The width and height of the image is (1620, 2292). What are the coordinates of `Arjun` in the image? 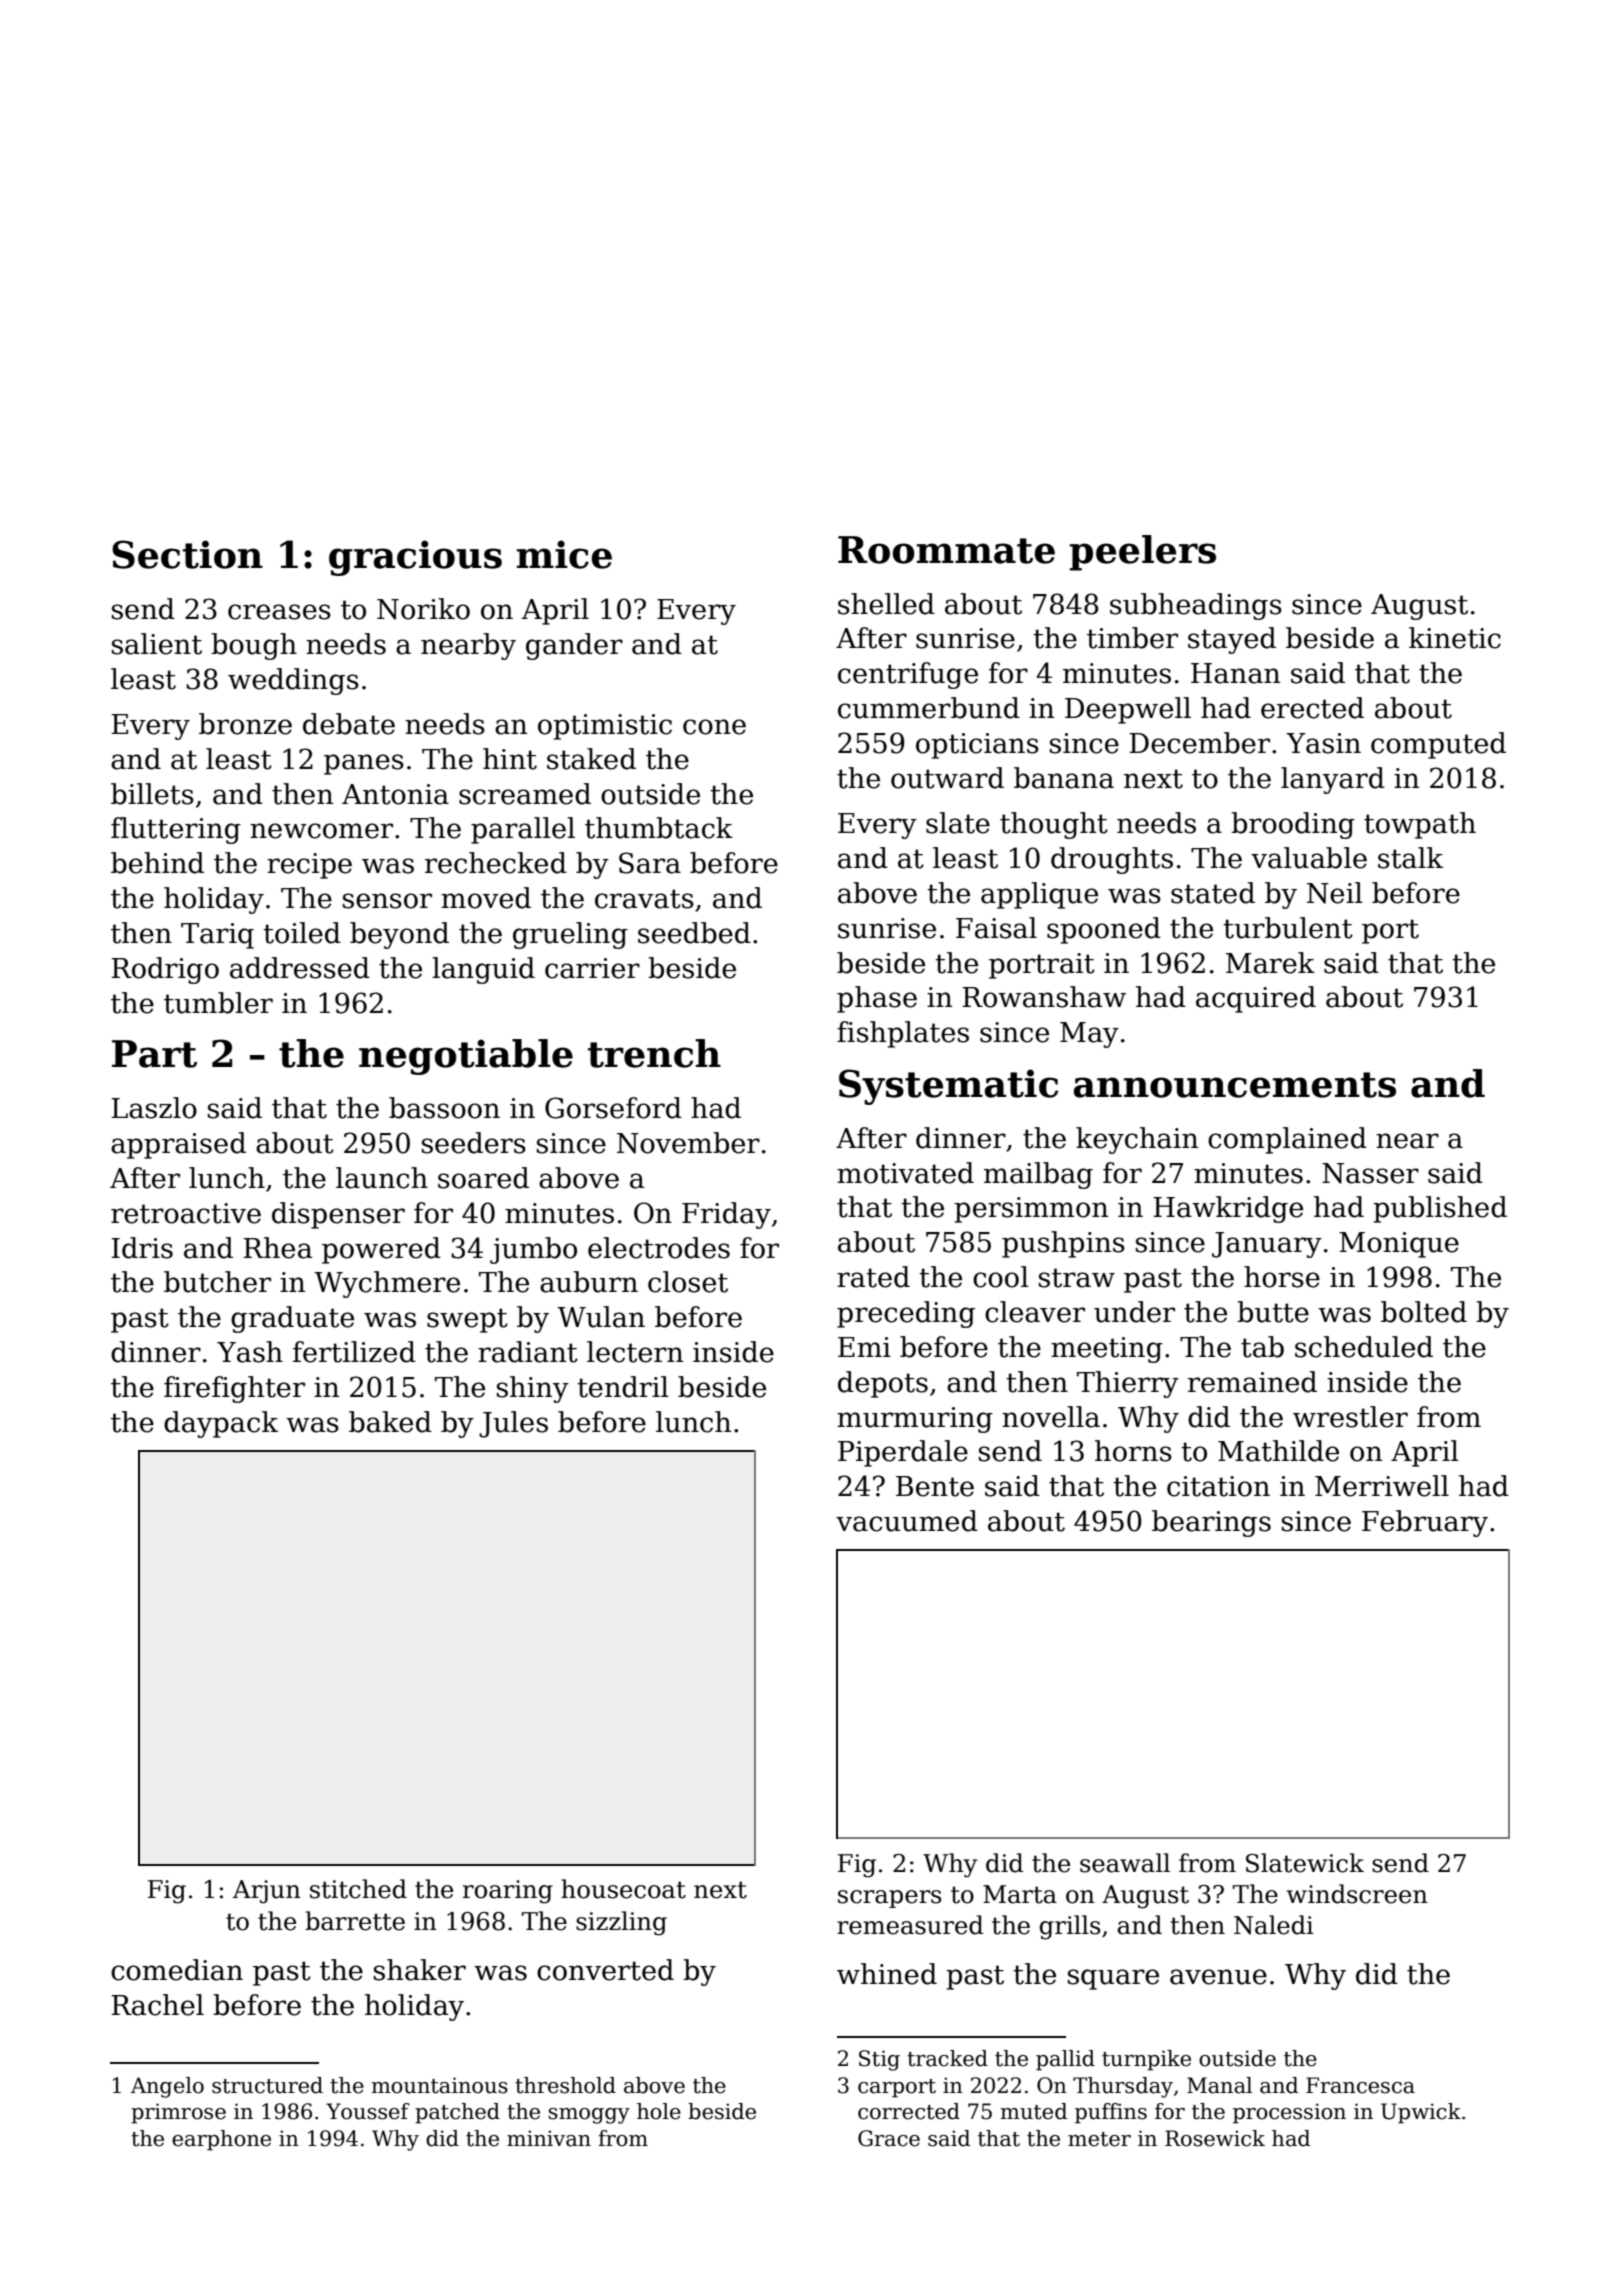 It's located at (267, 1892).
